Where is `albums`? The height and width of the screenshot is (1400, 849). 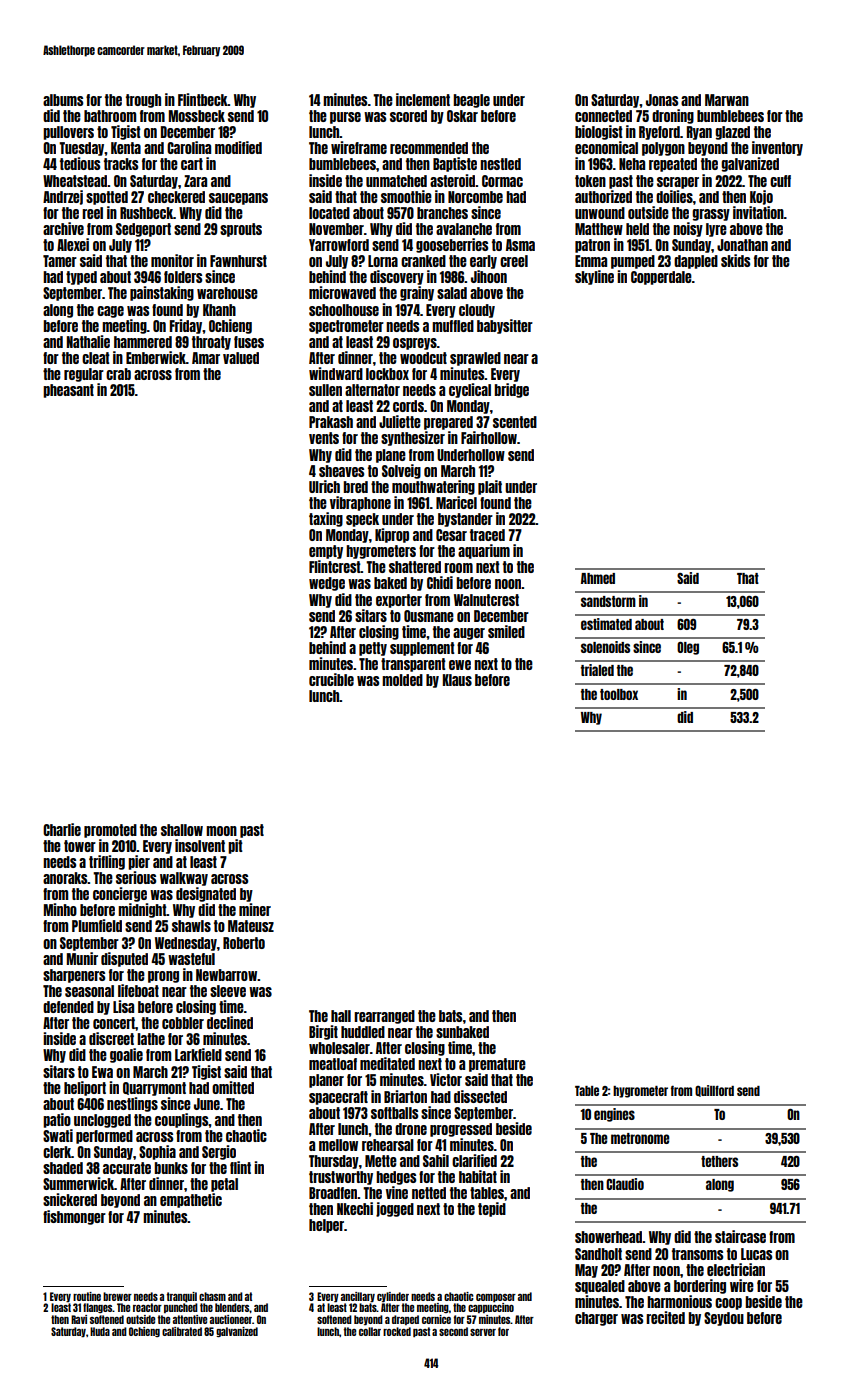 albums is located at coordinates (63, 100).
